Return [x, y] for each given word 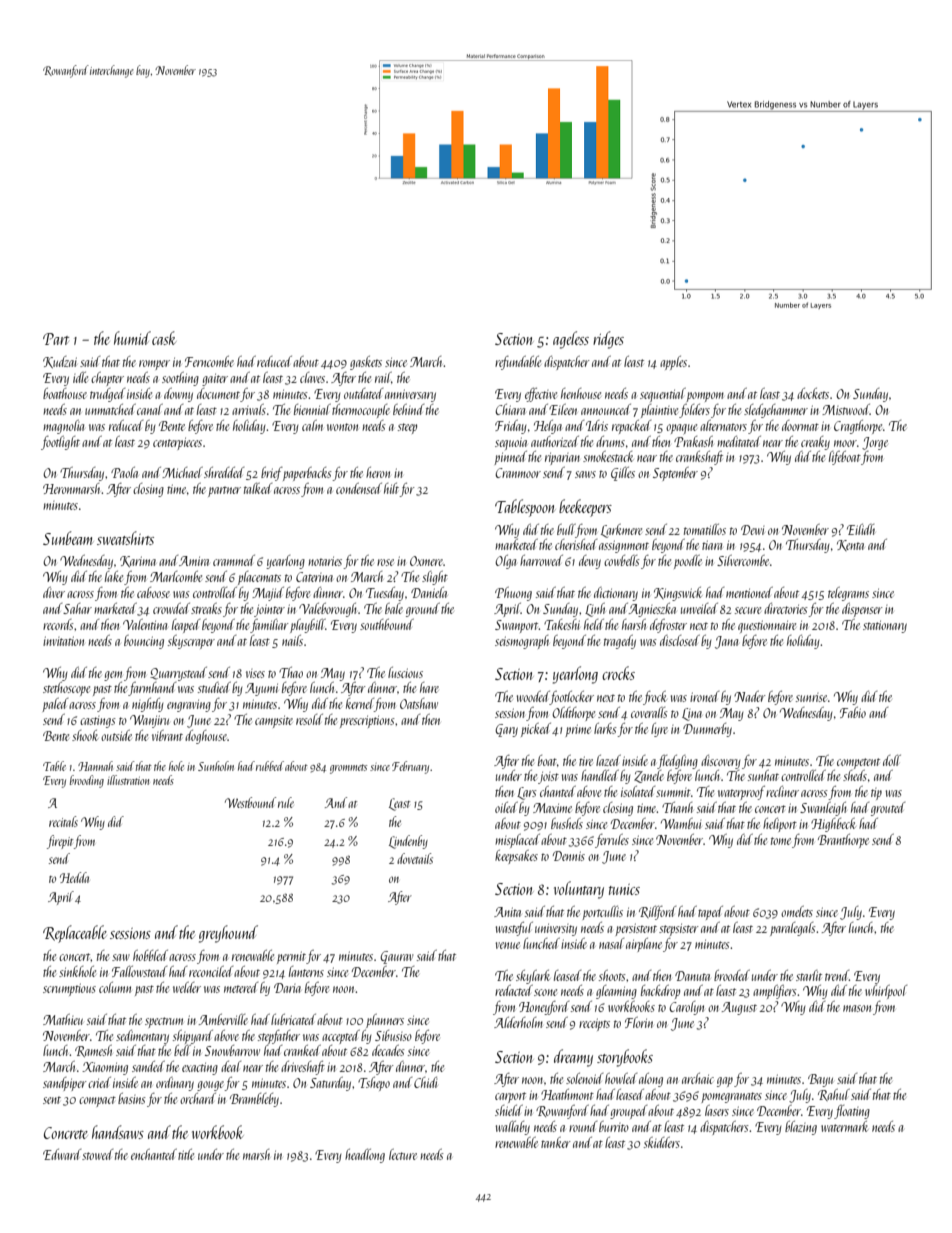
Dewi [752, 530]
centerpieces [177, 443]
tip [876, 794]
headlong [365, 1156]
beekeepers [585, 508]
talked [258, 488]
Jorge [875, 443]
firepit [60, 842]
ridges [608, 340]
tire [586, 761]
